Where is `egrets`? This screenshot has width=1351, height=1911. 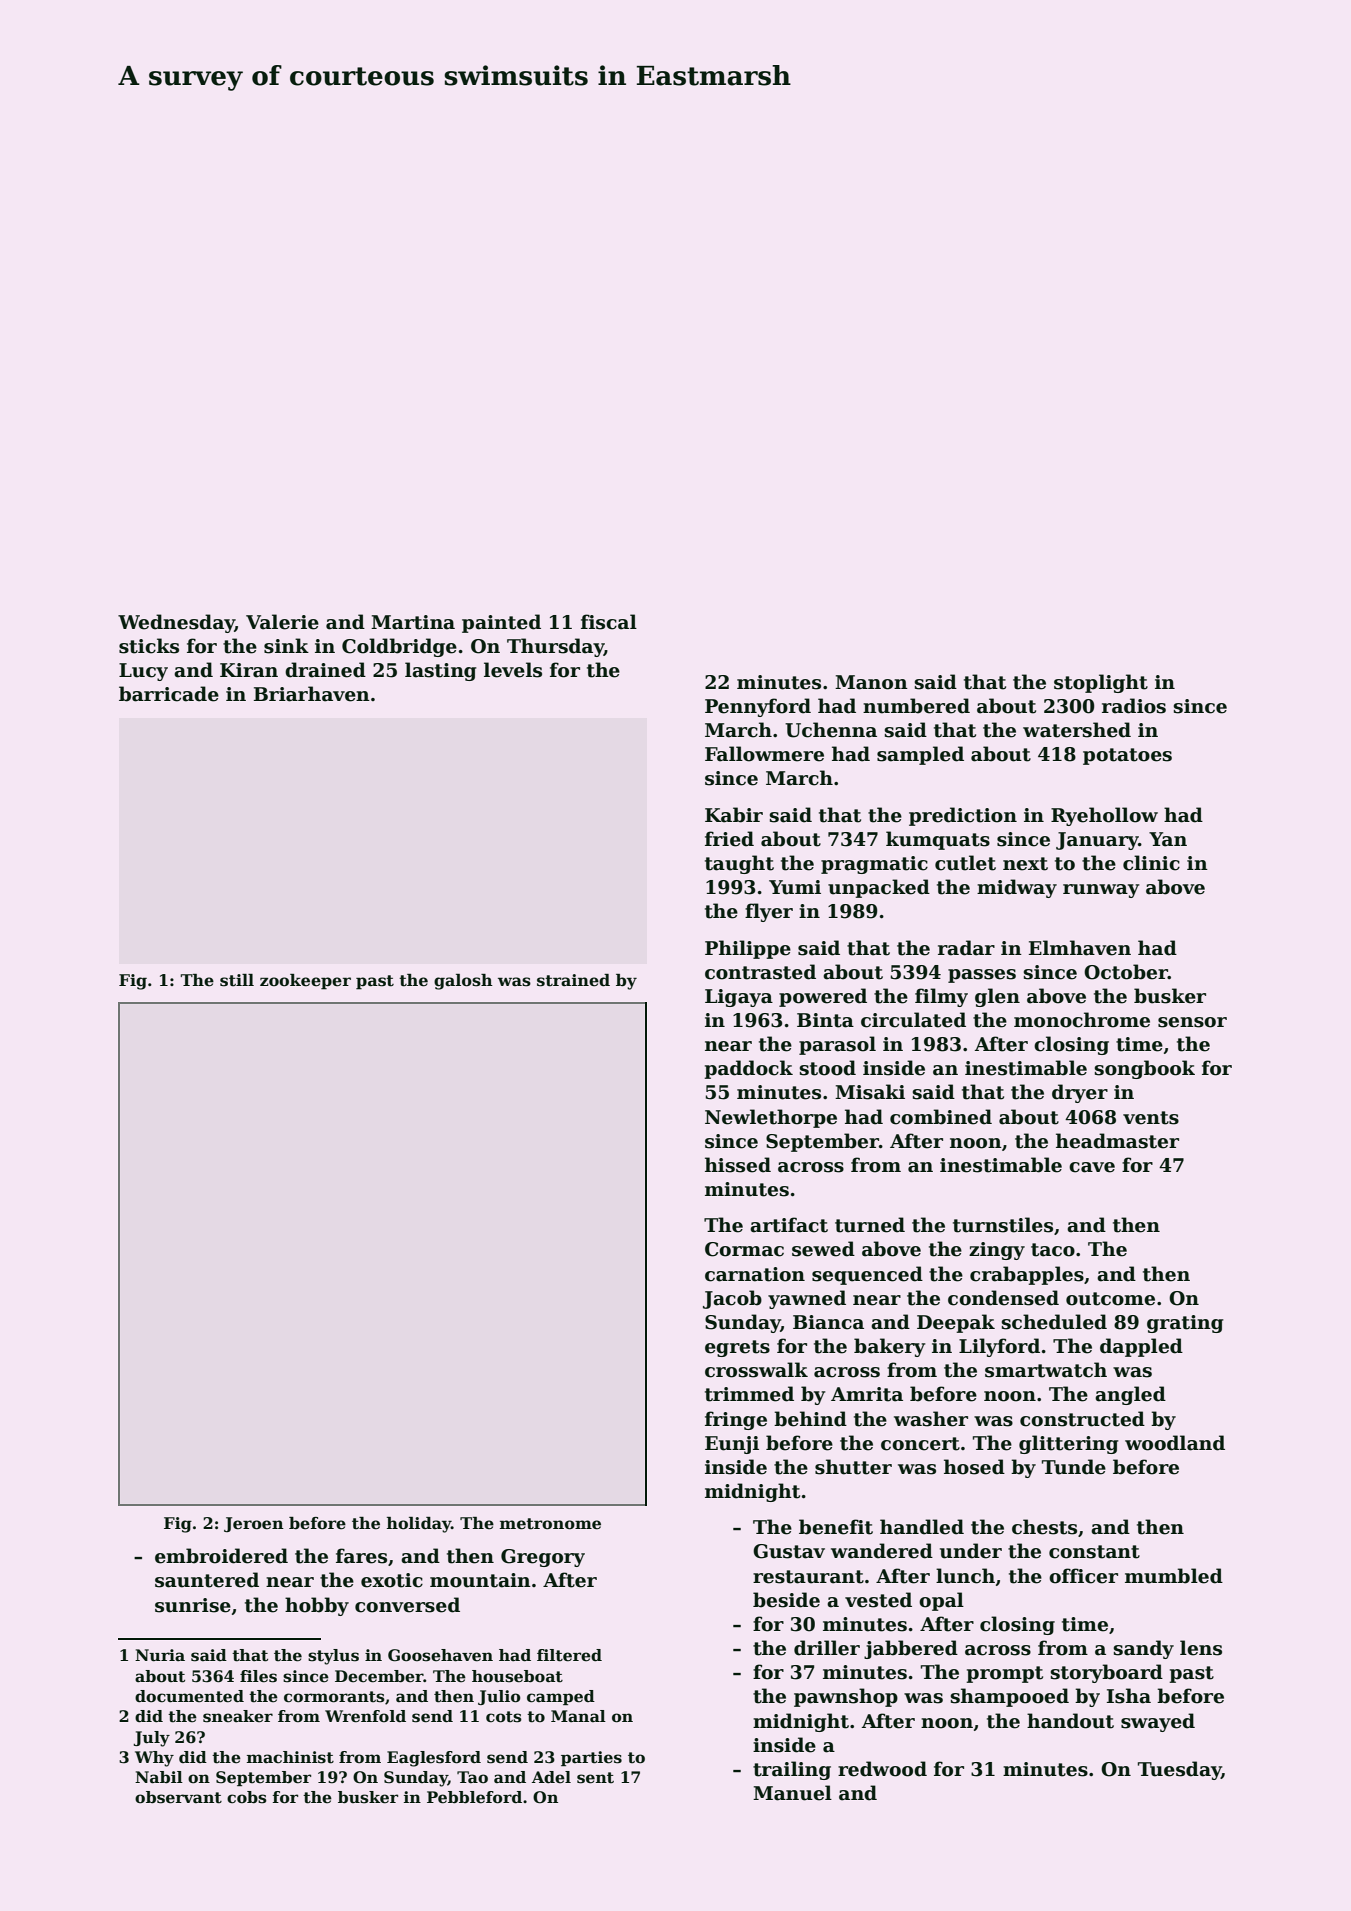
egrets is located at coordinates (737, 1348).
